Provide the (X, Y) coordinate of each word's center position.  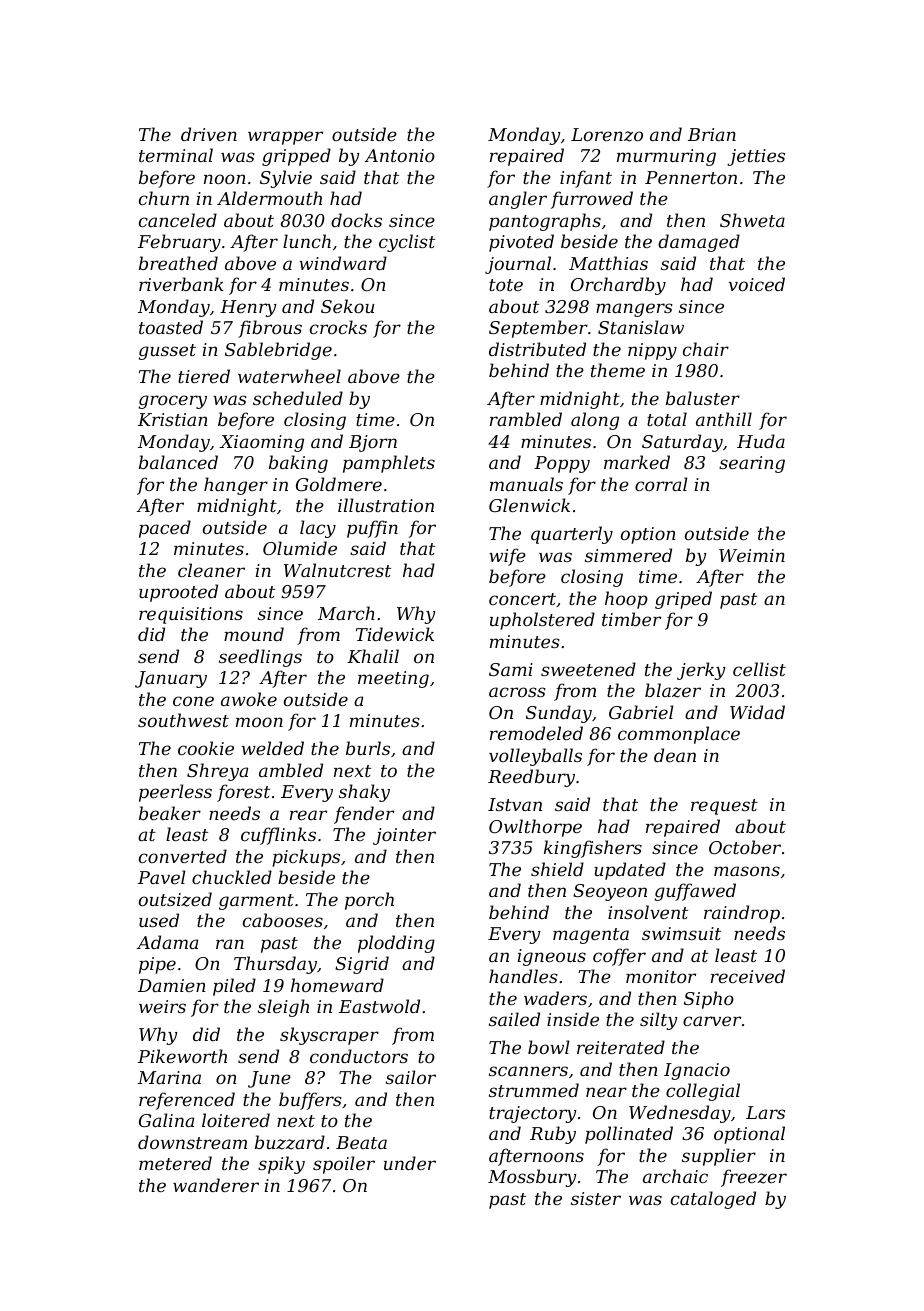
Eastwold (379, 1006)
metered (175, 1163)
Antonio (400, 155)
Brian (712, 134)
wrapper (285, 138)
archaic (675, 1176)
